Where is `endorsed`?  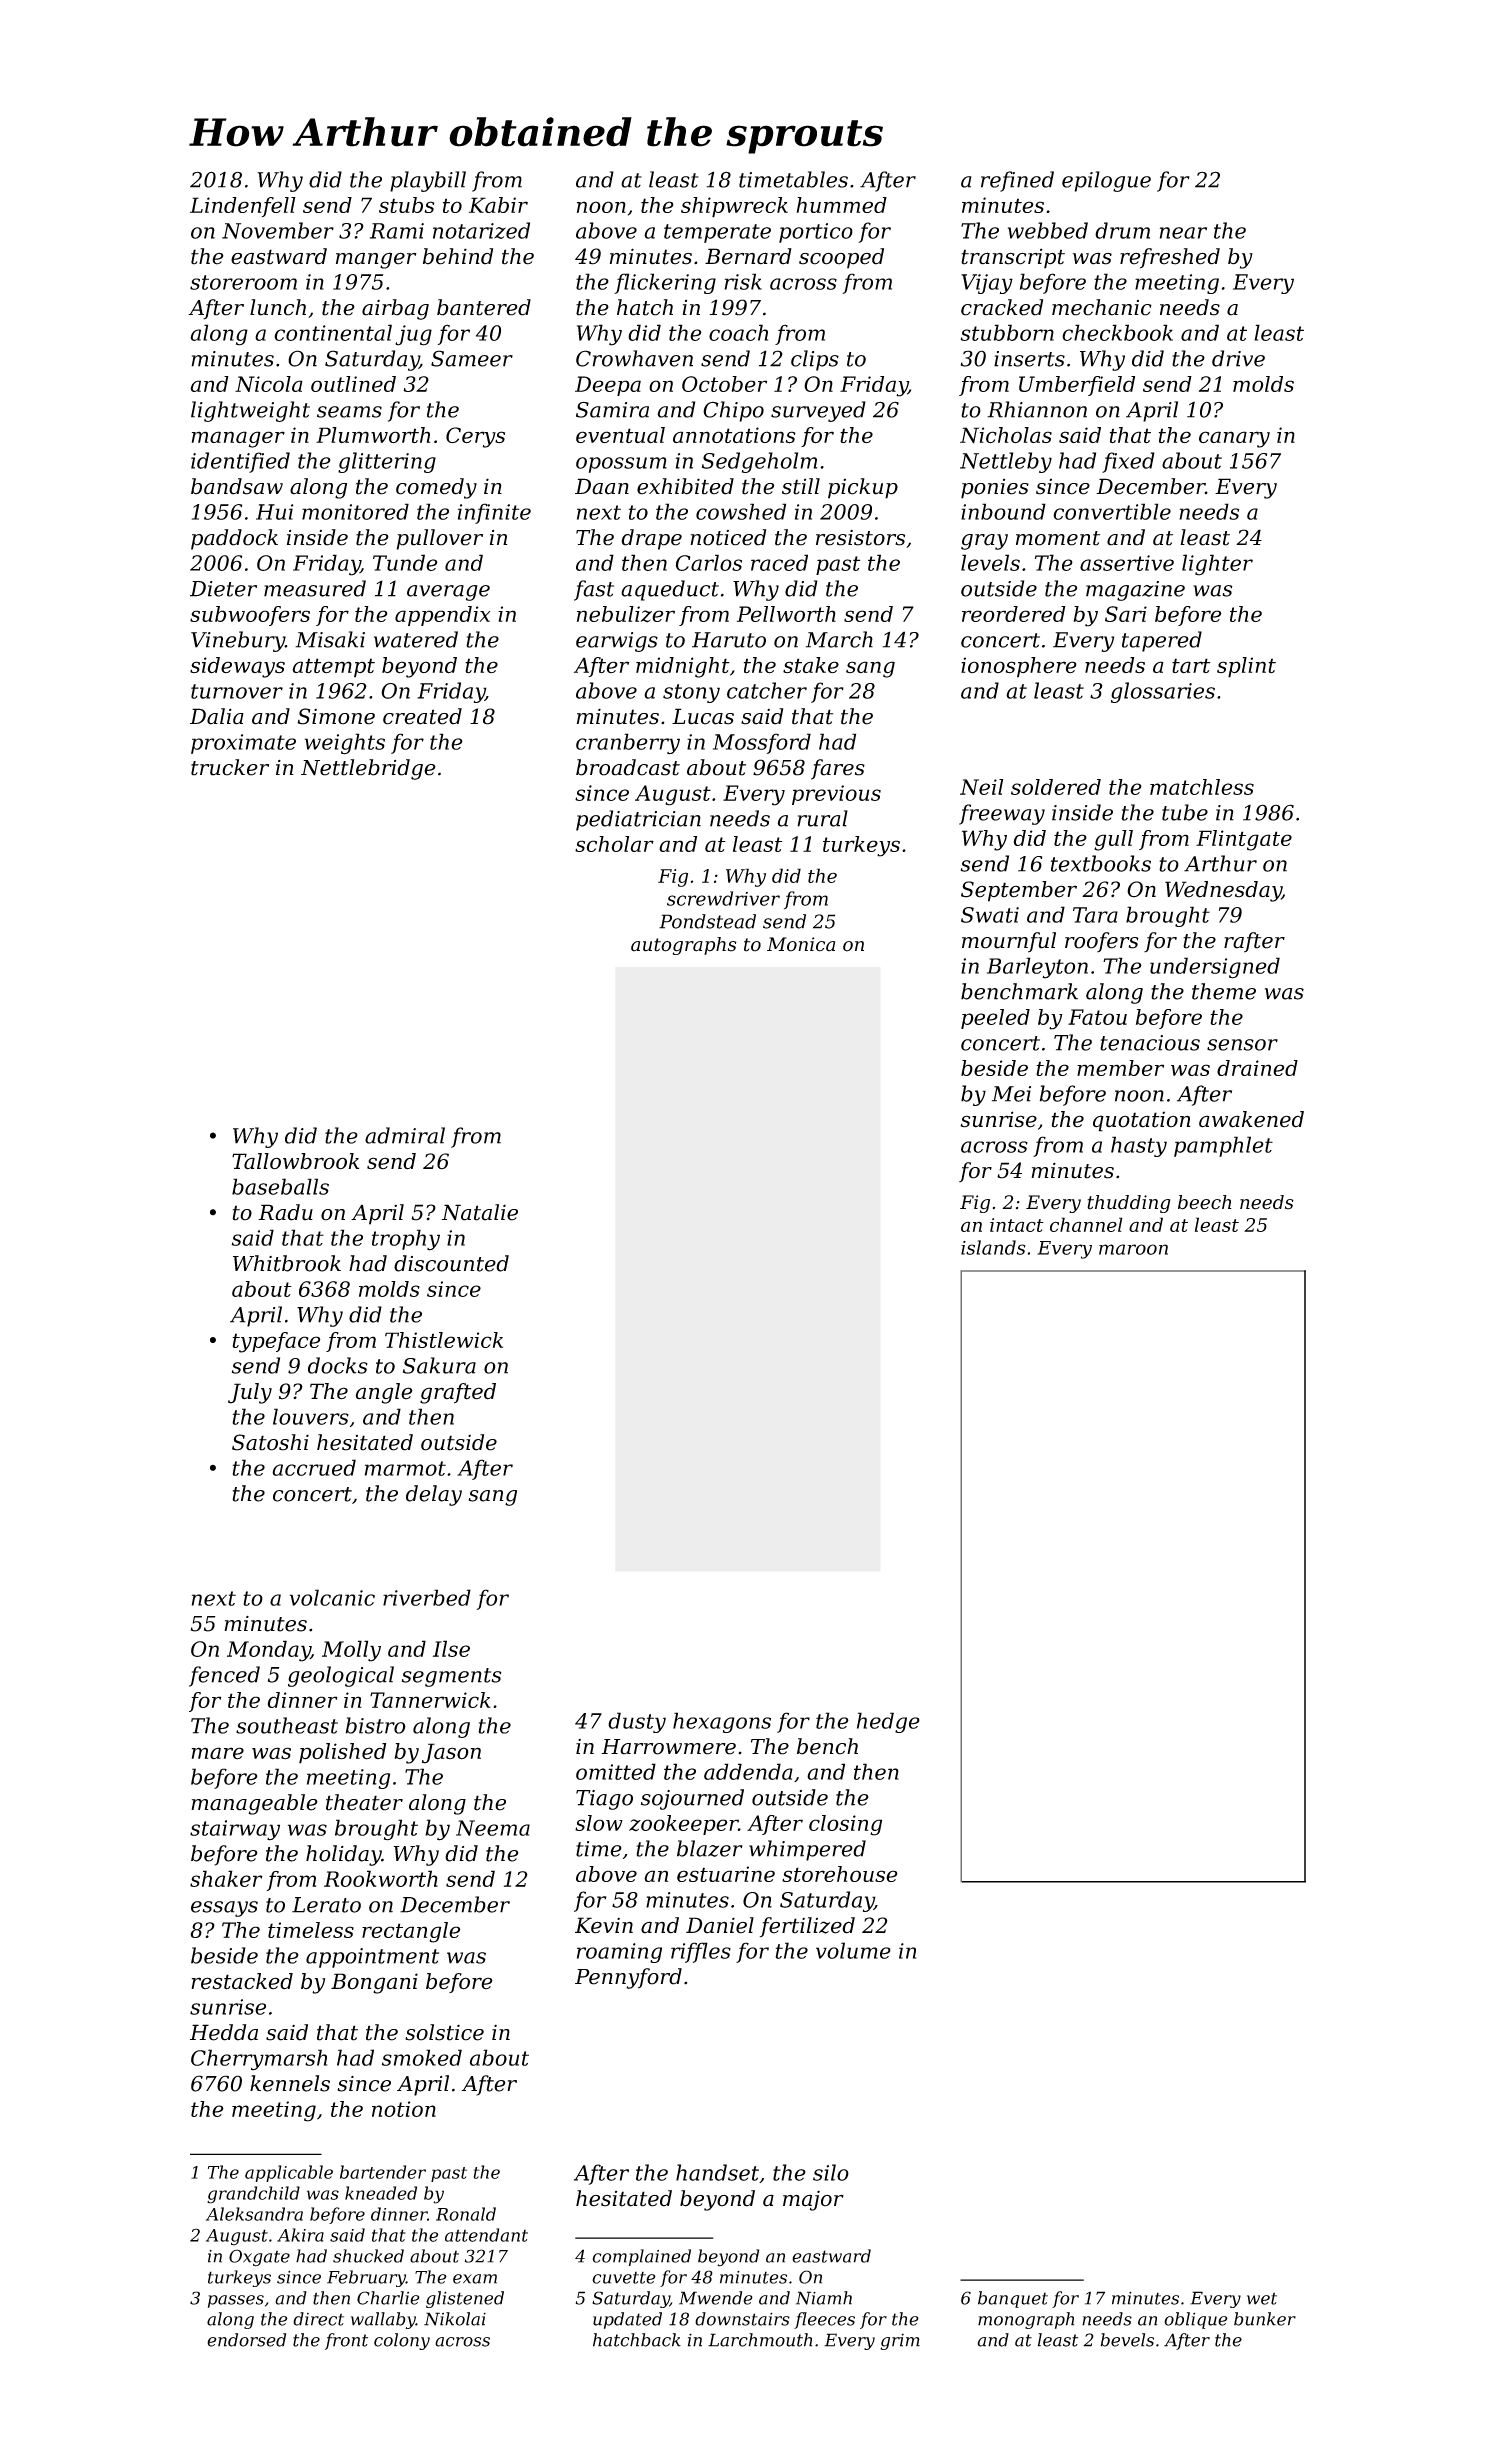
endorsed is located at coordinates (246, 2340).
